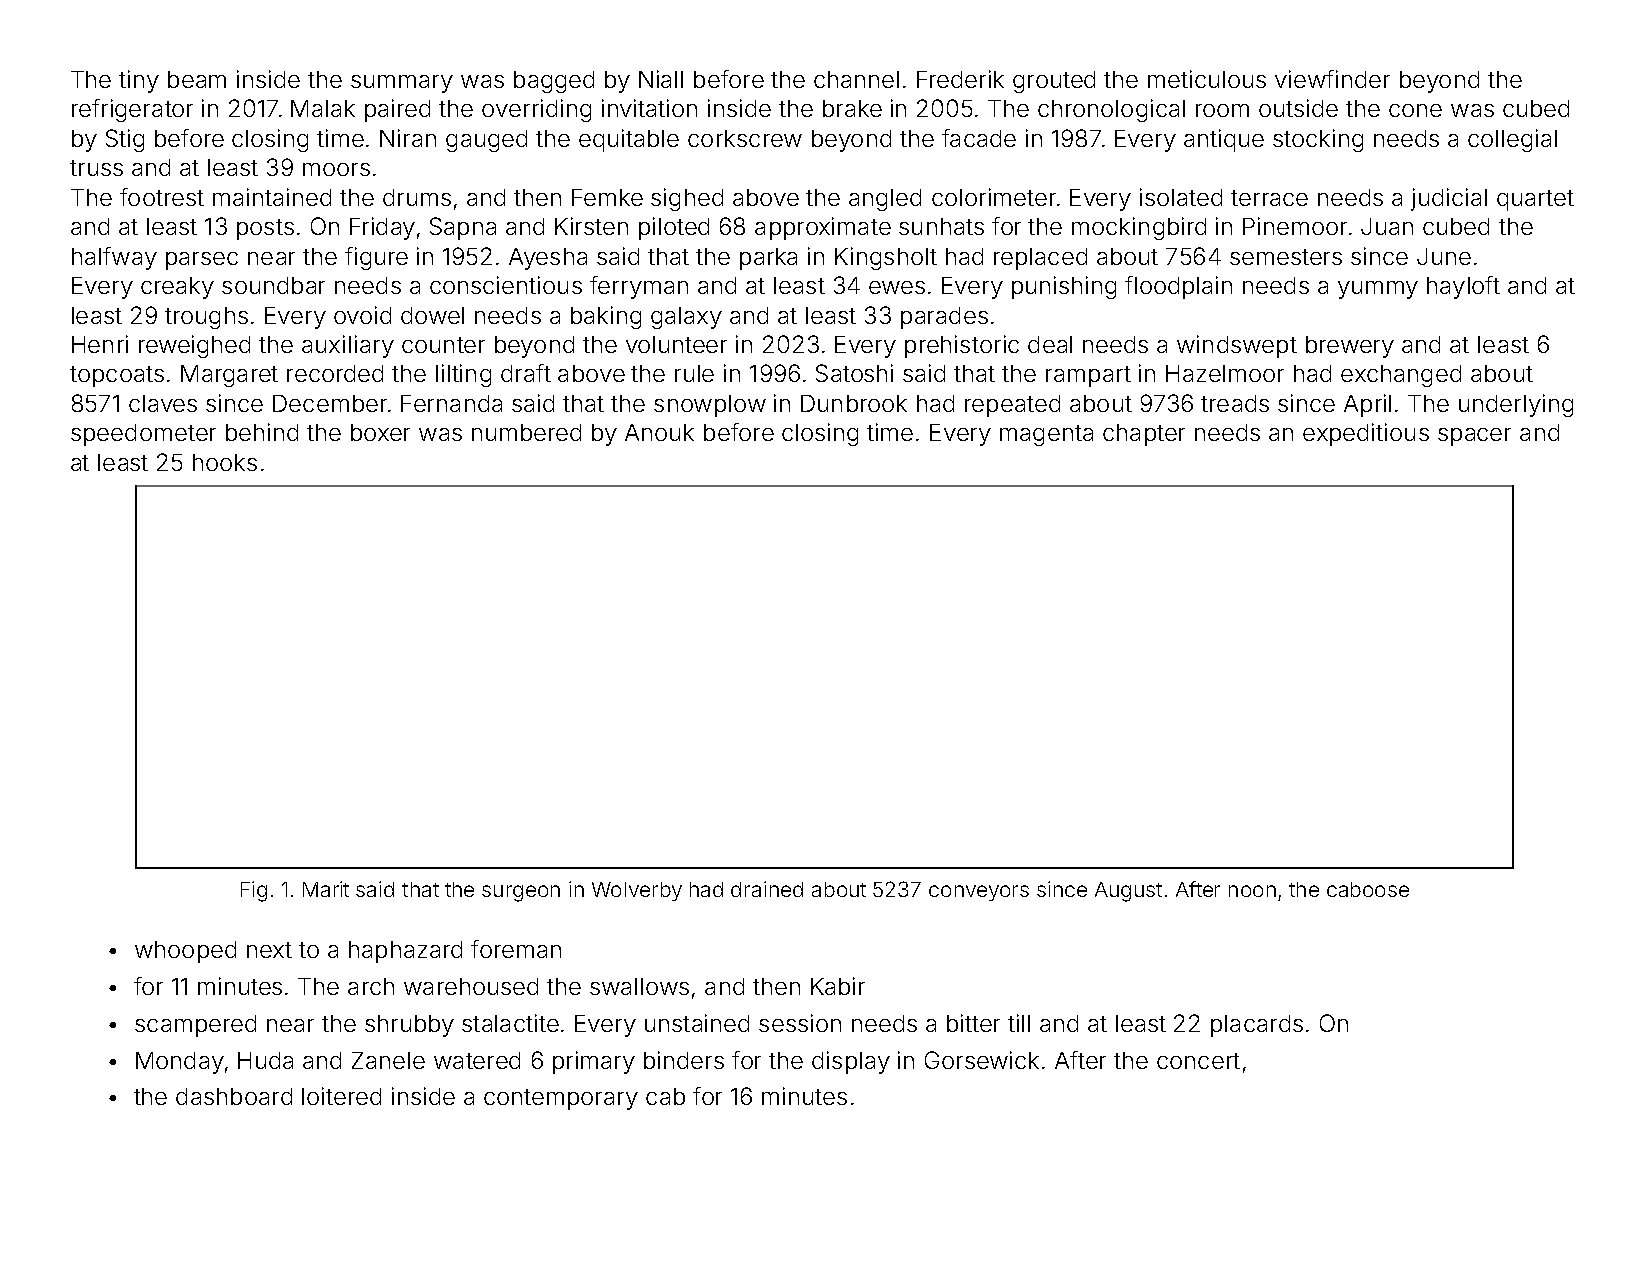 The image size is (1649, 1274). I want to click on figure, so click(376, 258).
